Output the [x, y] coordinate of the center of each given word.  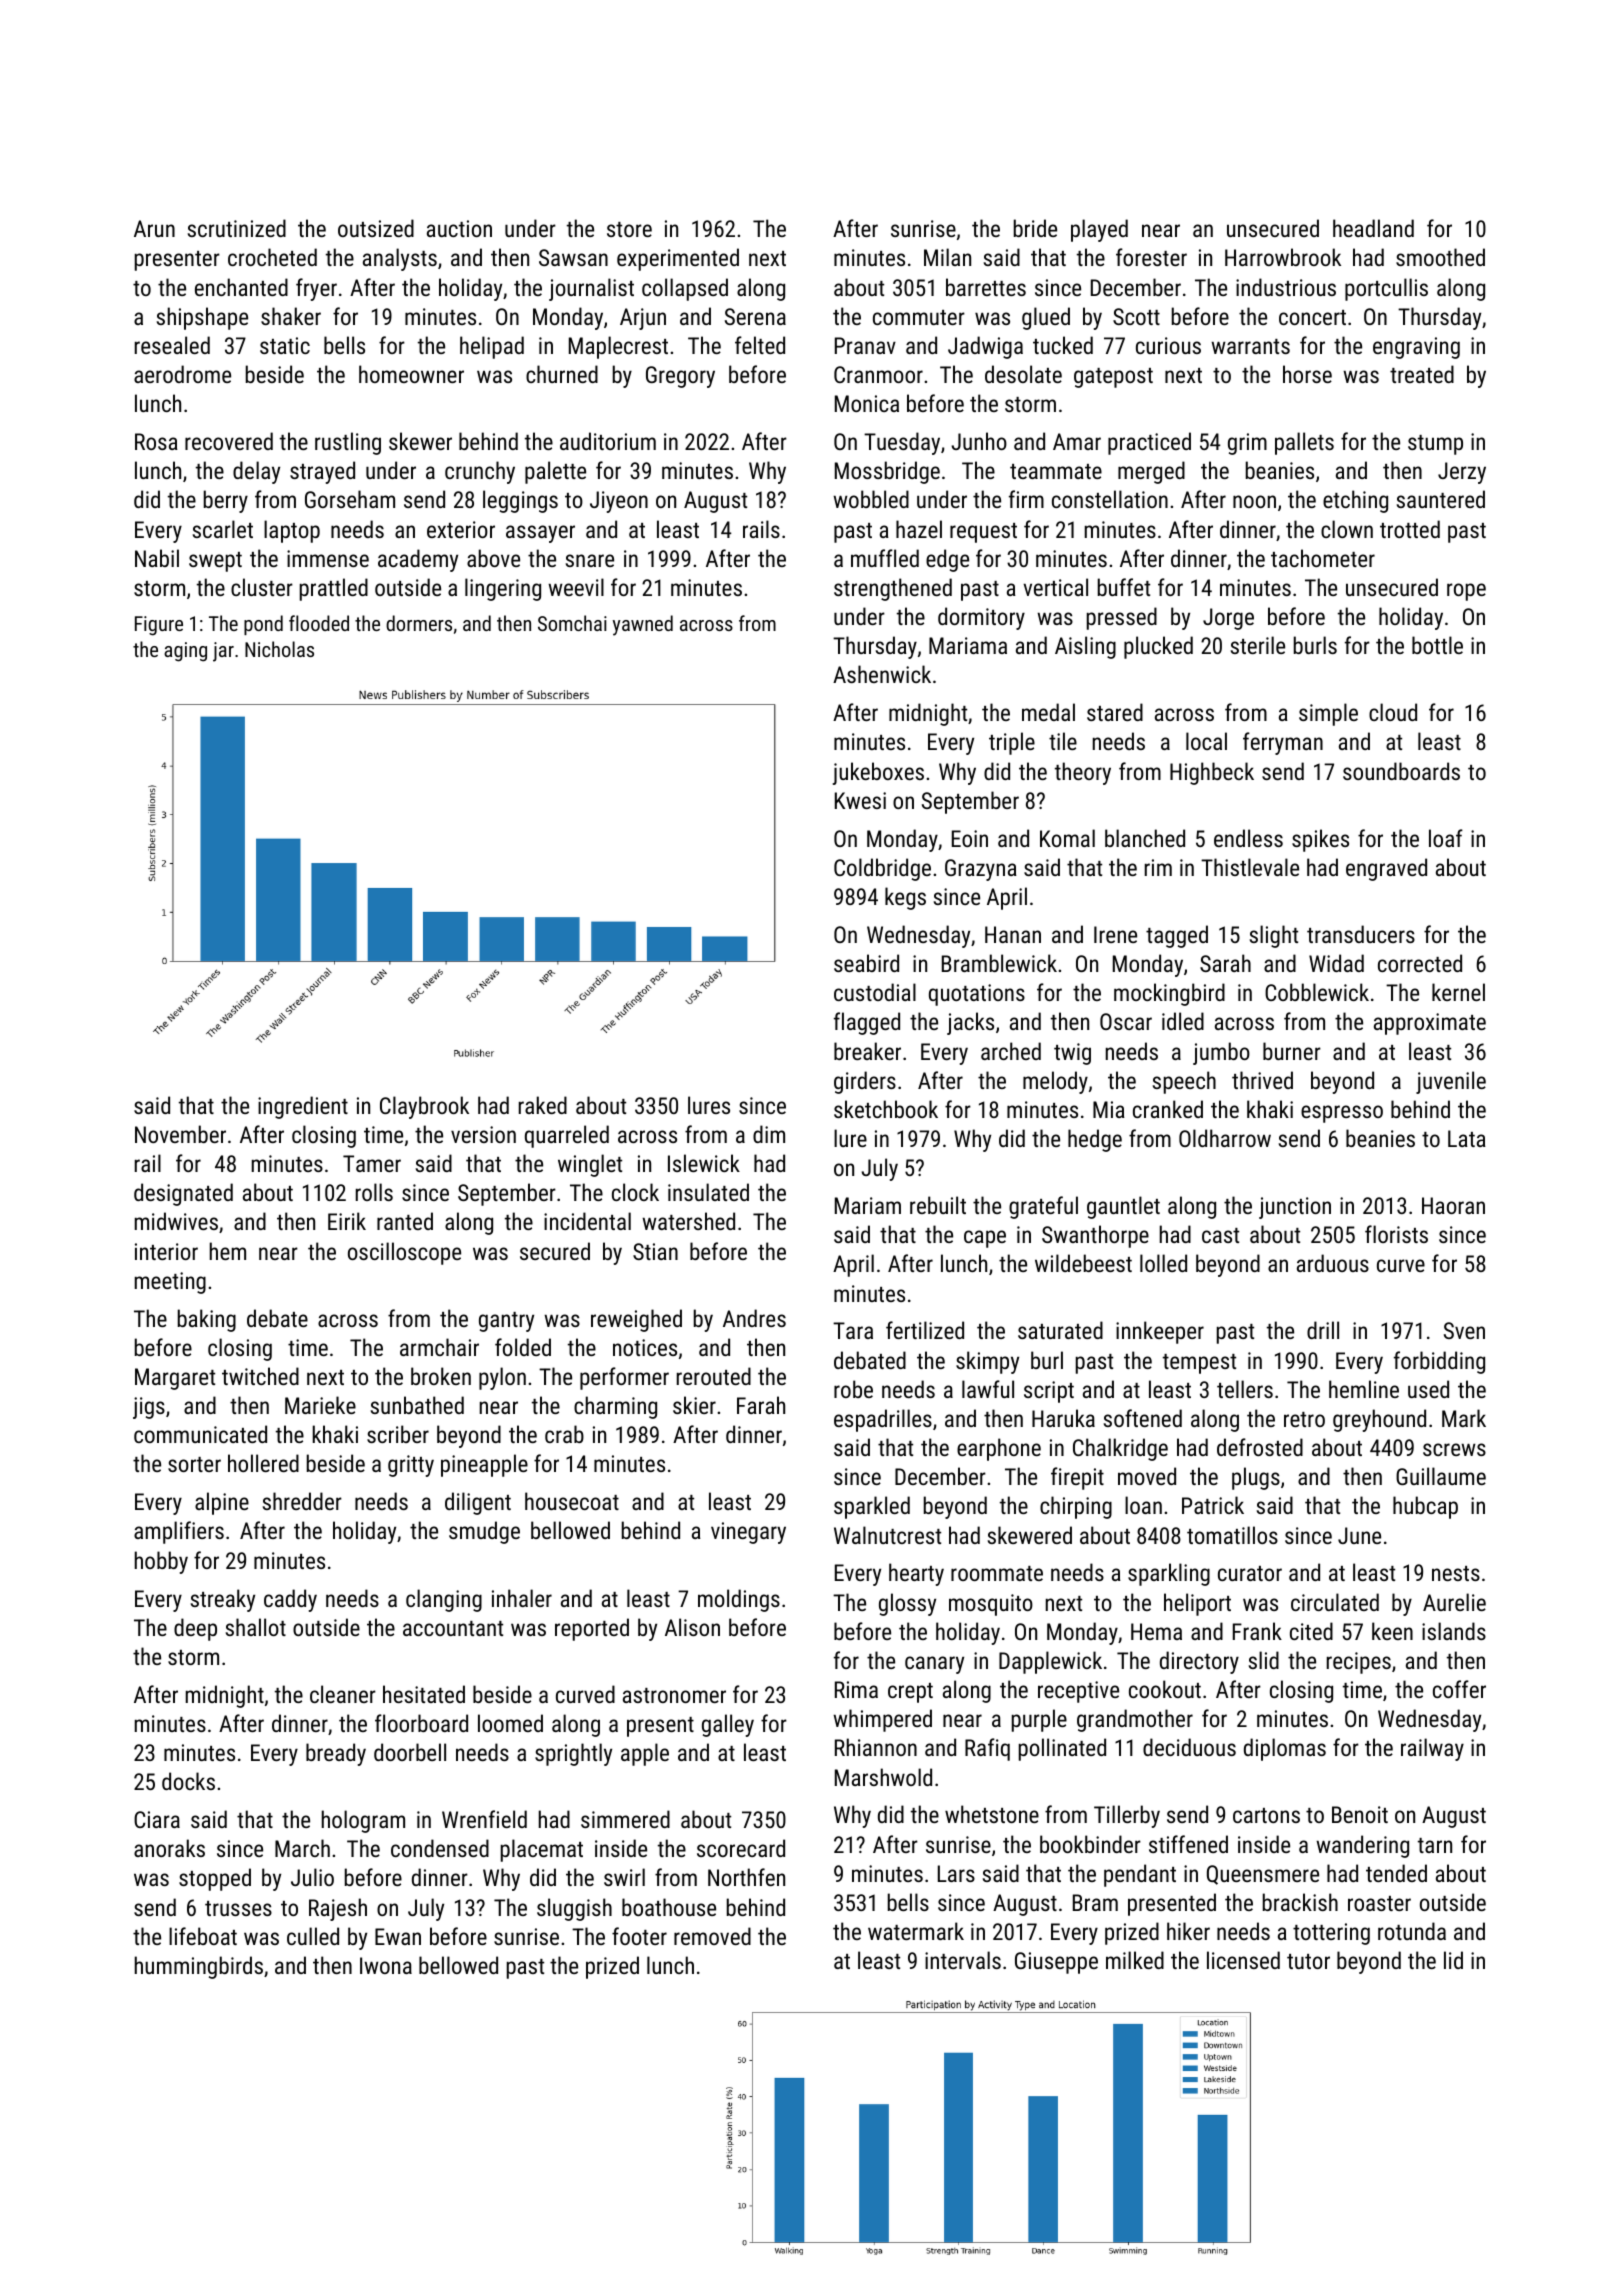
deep [195, 1629]
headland [1373, 228]
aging [185, 652]
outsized [376, 228]
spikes [1320, 840]
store [629, 229]
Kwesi [860, 800]
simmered [625, 1819]
